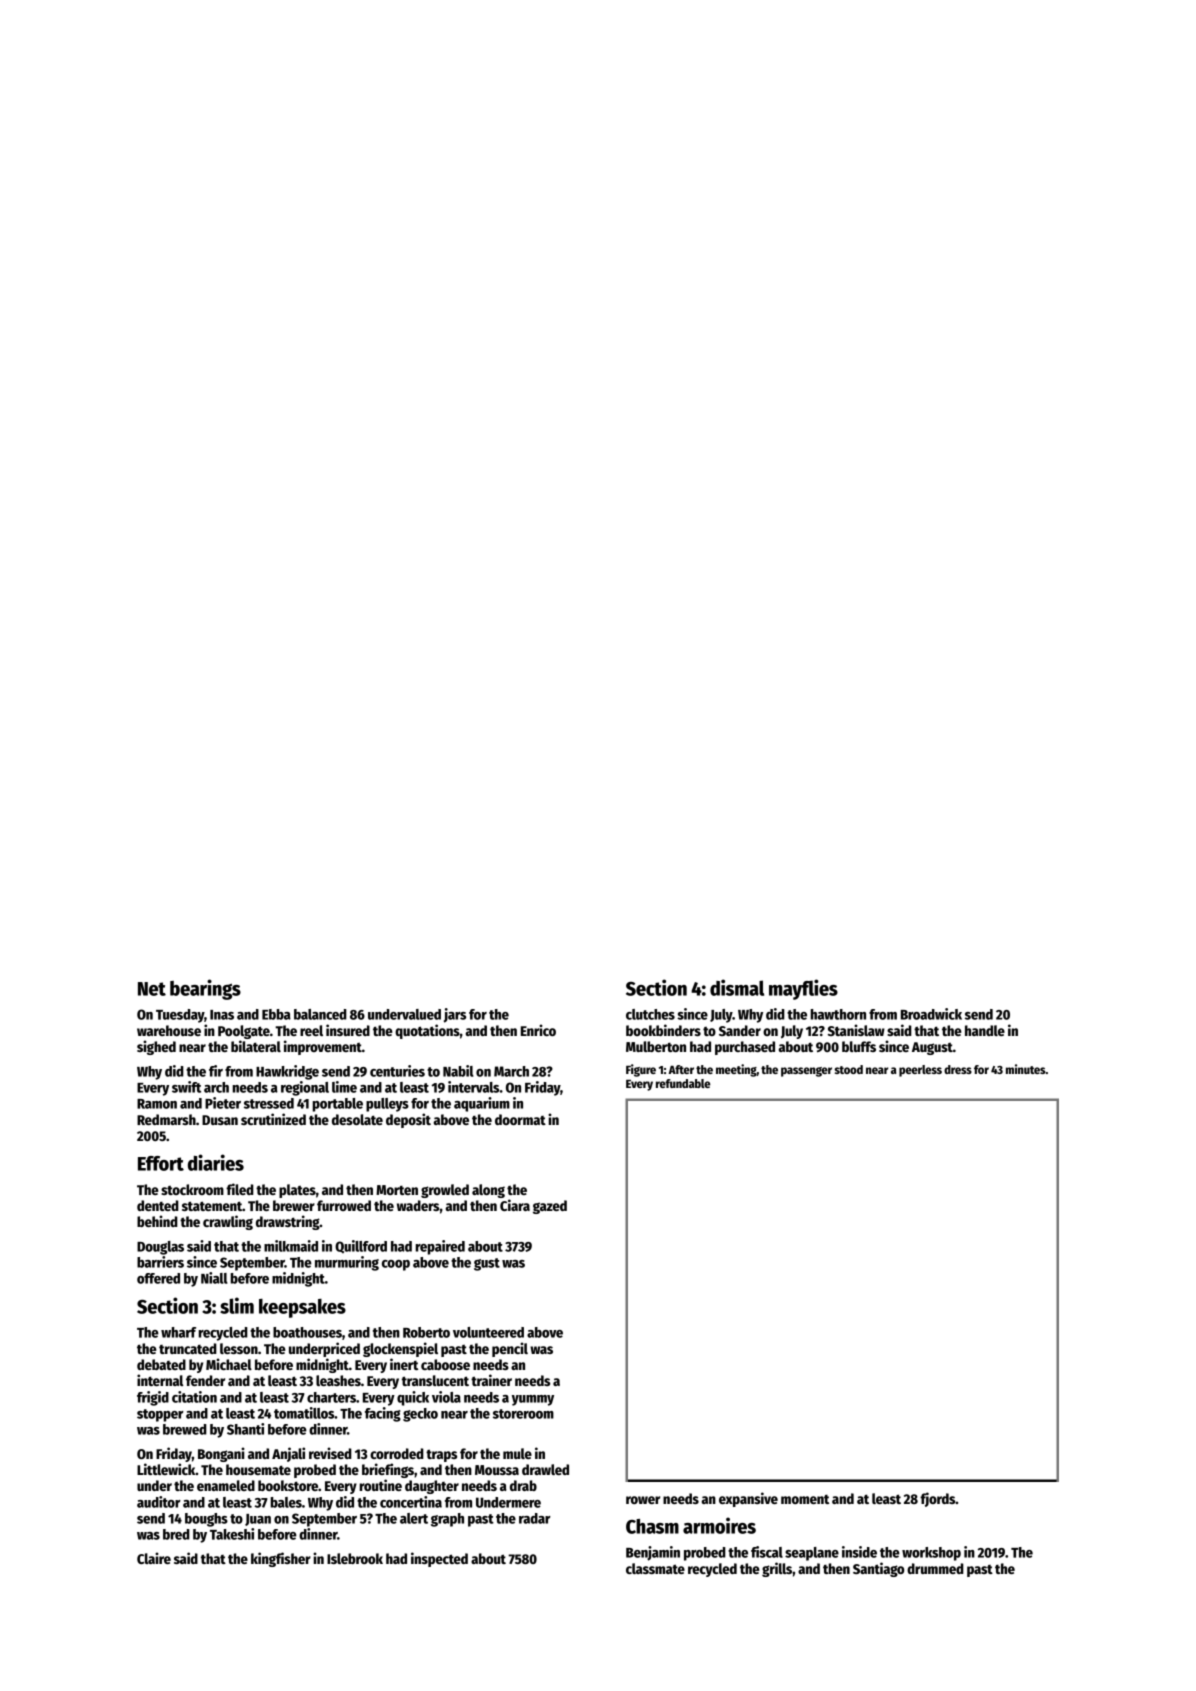 Image resolution: width=1196 pixels, height=1691 pixels. What do you see at coordinates (1026, 1069) in the image?
I see `minutes` at bounding box center [1026, 1069].
